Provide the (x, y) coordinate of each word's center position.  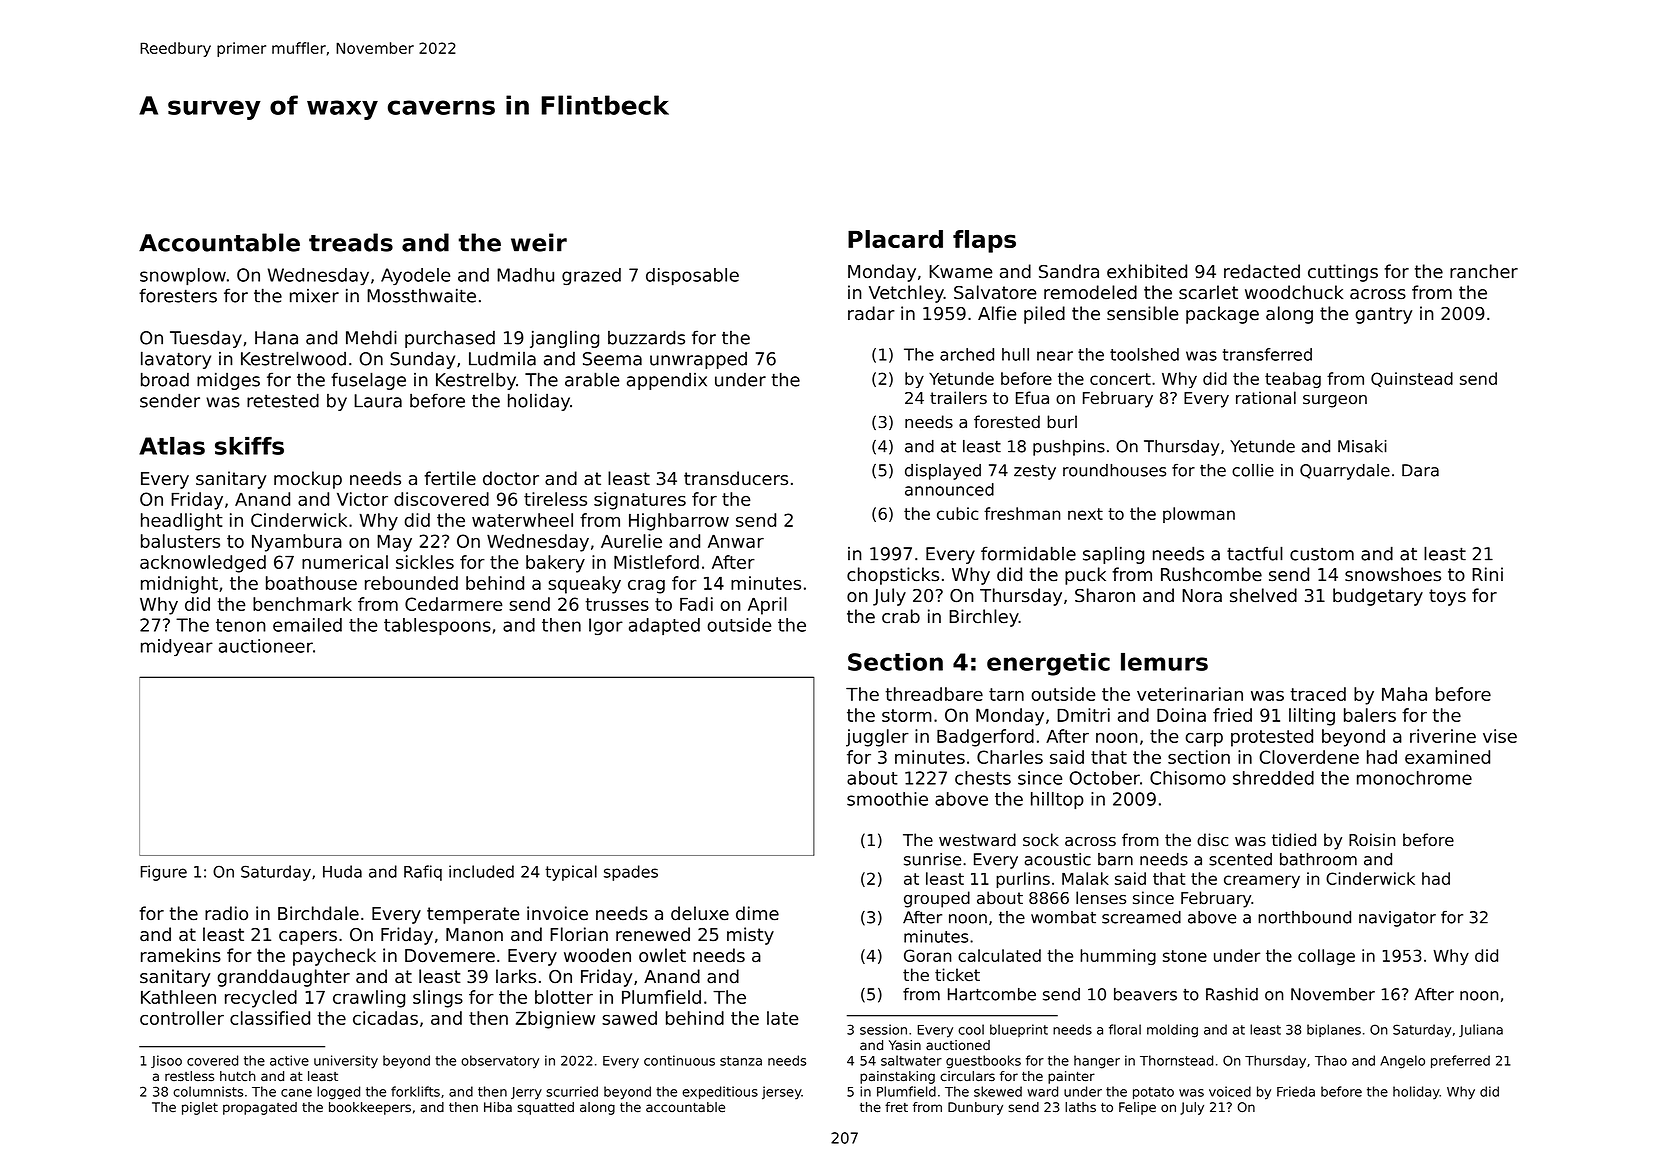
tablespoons (437, 626)
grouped (937, 899)
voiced (1230, 1091)
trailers (958, 398)
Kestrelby (476, 381)
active (289, 1060)
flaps (984, 241)
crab (901, 616)
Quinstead (1412, 379)
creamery (1262, 881)
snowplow (183, 276)
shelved (1263, 595)
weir (539, 242)
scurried (572, 1091)
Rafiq (423, 873)
